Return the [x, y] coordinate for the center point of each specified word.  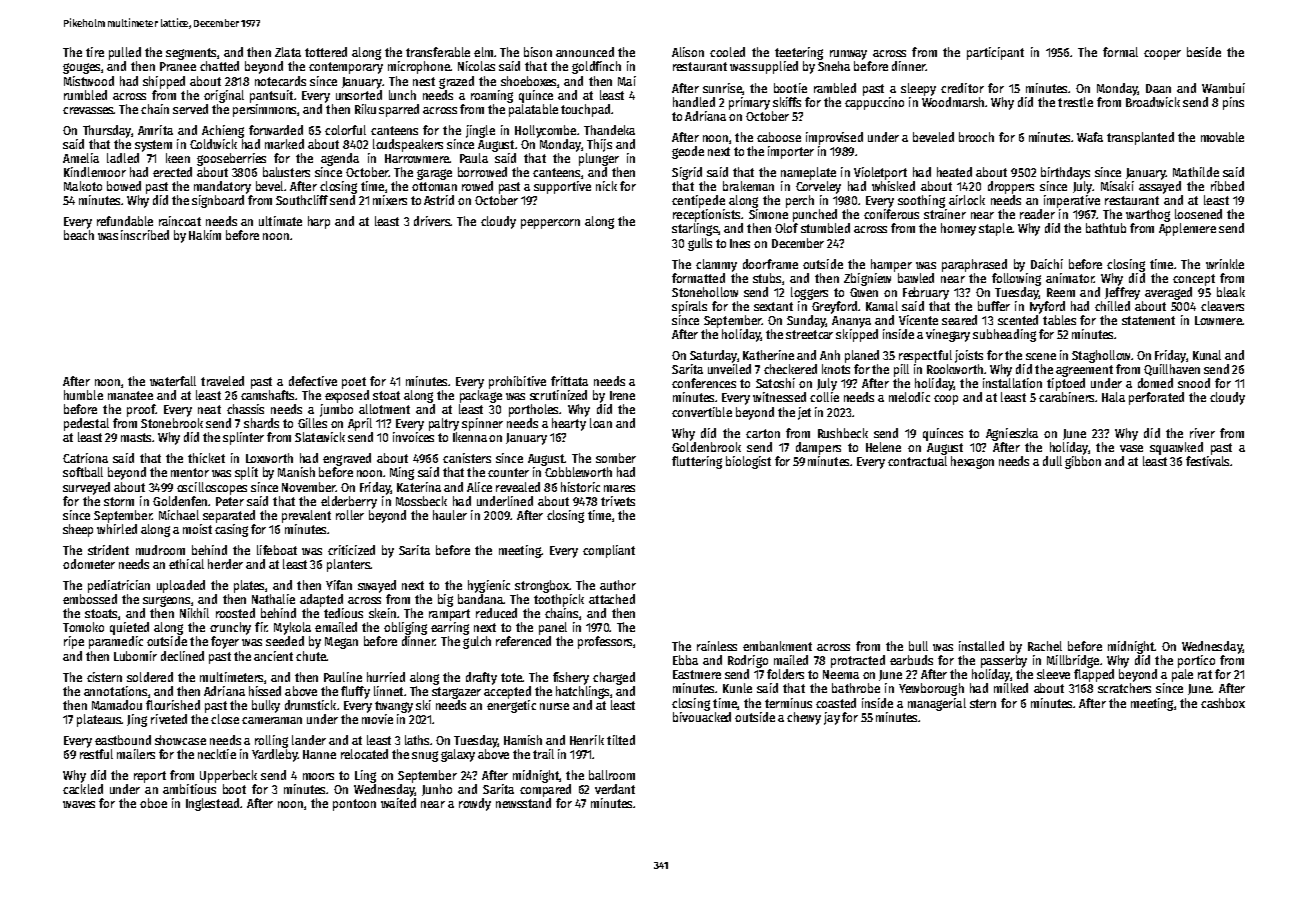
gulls [700, 244]
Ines [740, 243]
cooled [727, 52]
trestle [1075, 102]
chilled [1112, 306]
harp [319, 222]
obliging [405, 628]
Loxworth [269, 458]
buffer [994, 306]
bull [918, 646]
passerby [1004, 661]
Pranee [178, 66]
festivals [1207, 461]
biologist [748, 462]
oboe [153, 803]
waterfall [173, 381]
